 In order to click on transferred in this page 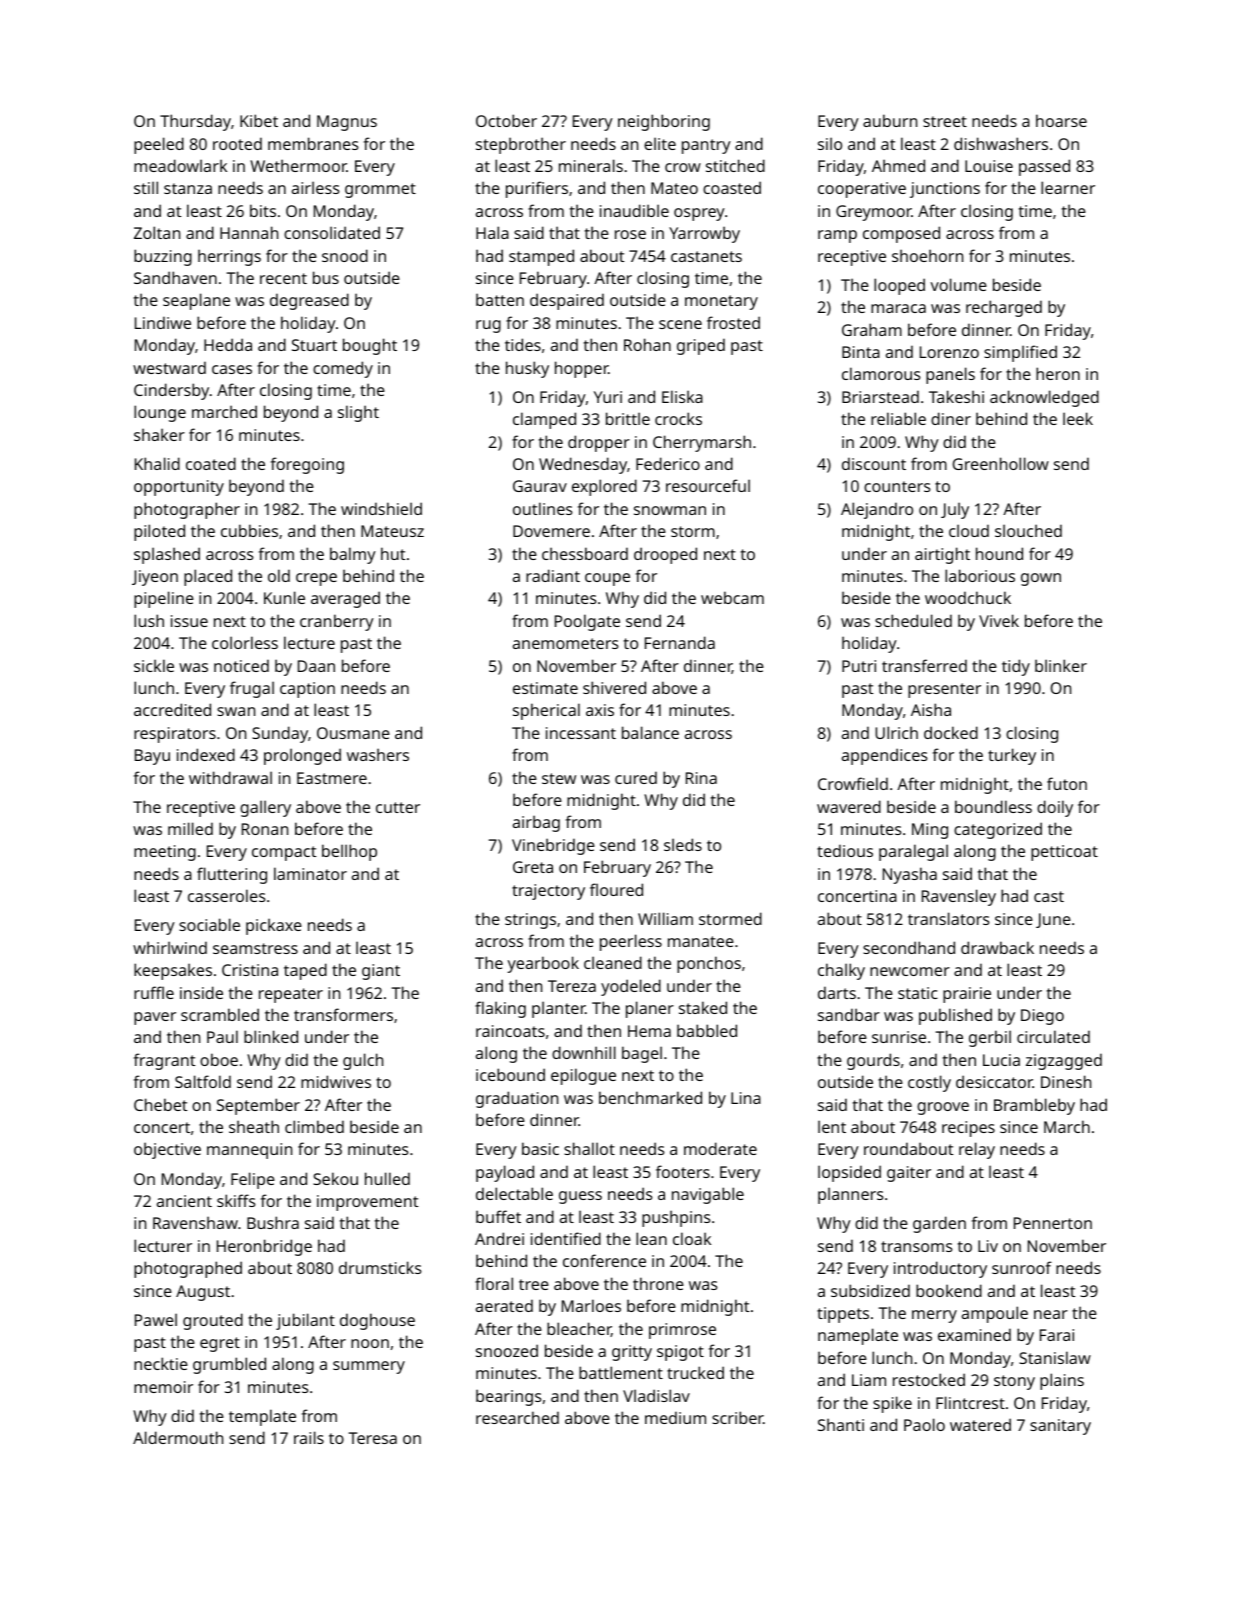, I will do `click(924, 665)`.
